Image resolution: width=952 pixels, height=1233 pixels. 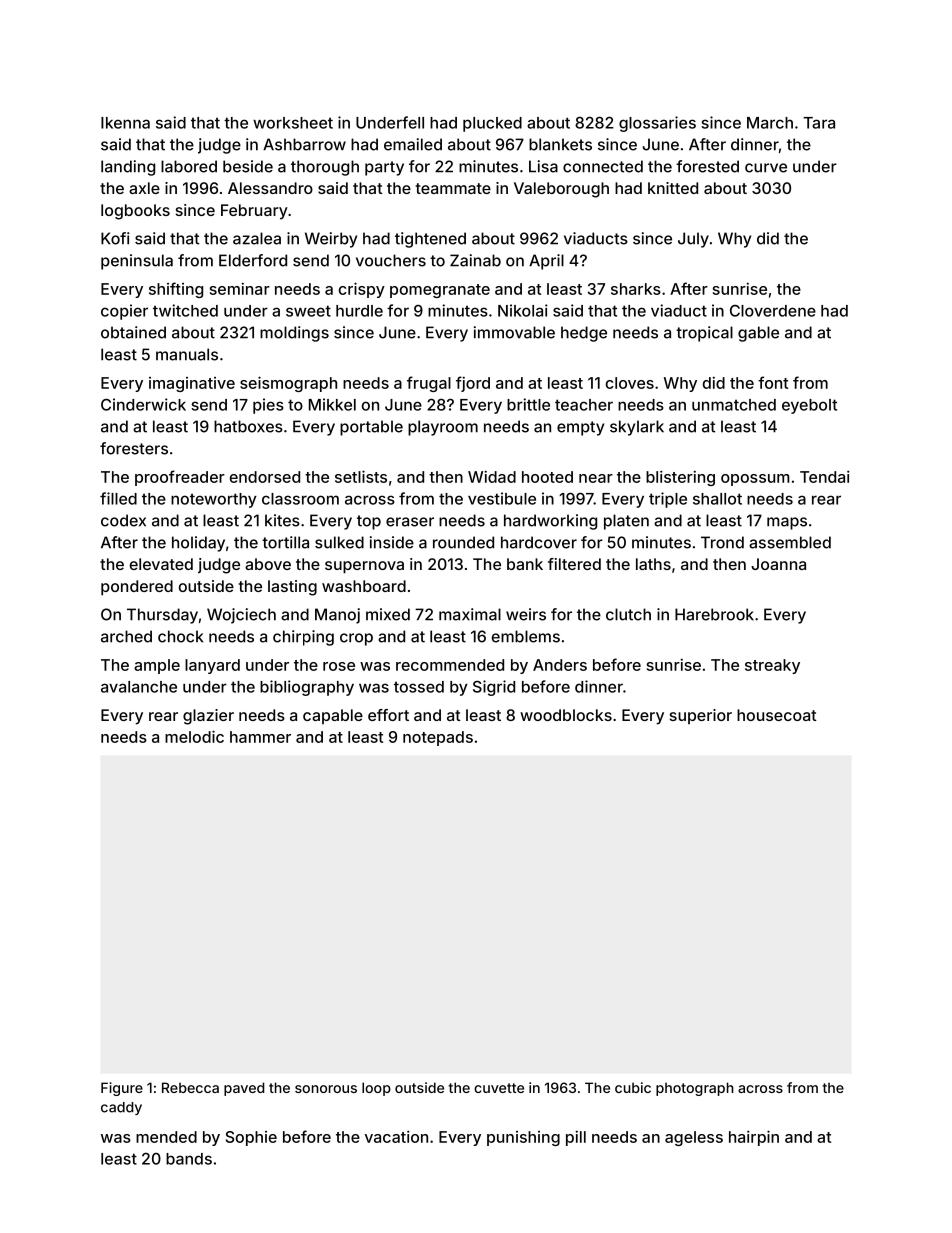 What do you see at coordinates (413, 144) in the document?
I see `emailed` at bounding box center [413, 144].
